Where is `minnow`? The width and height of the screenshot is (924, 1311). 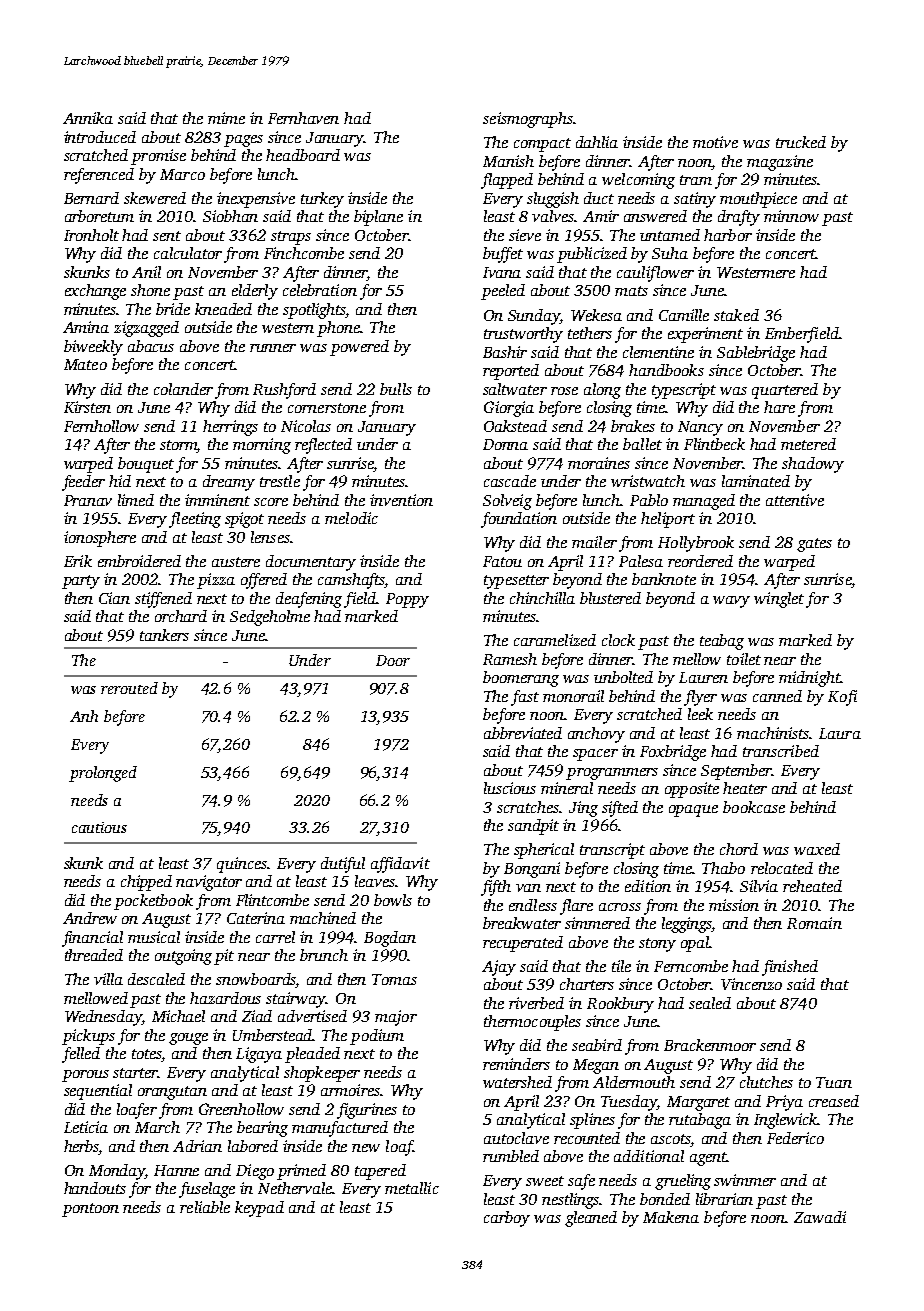
minnow is located at coordinates (791, 216).
